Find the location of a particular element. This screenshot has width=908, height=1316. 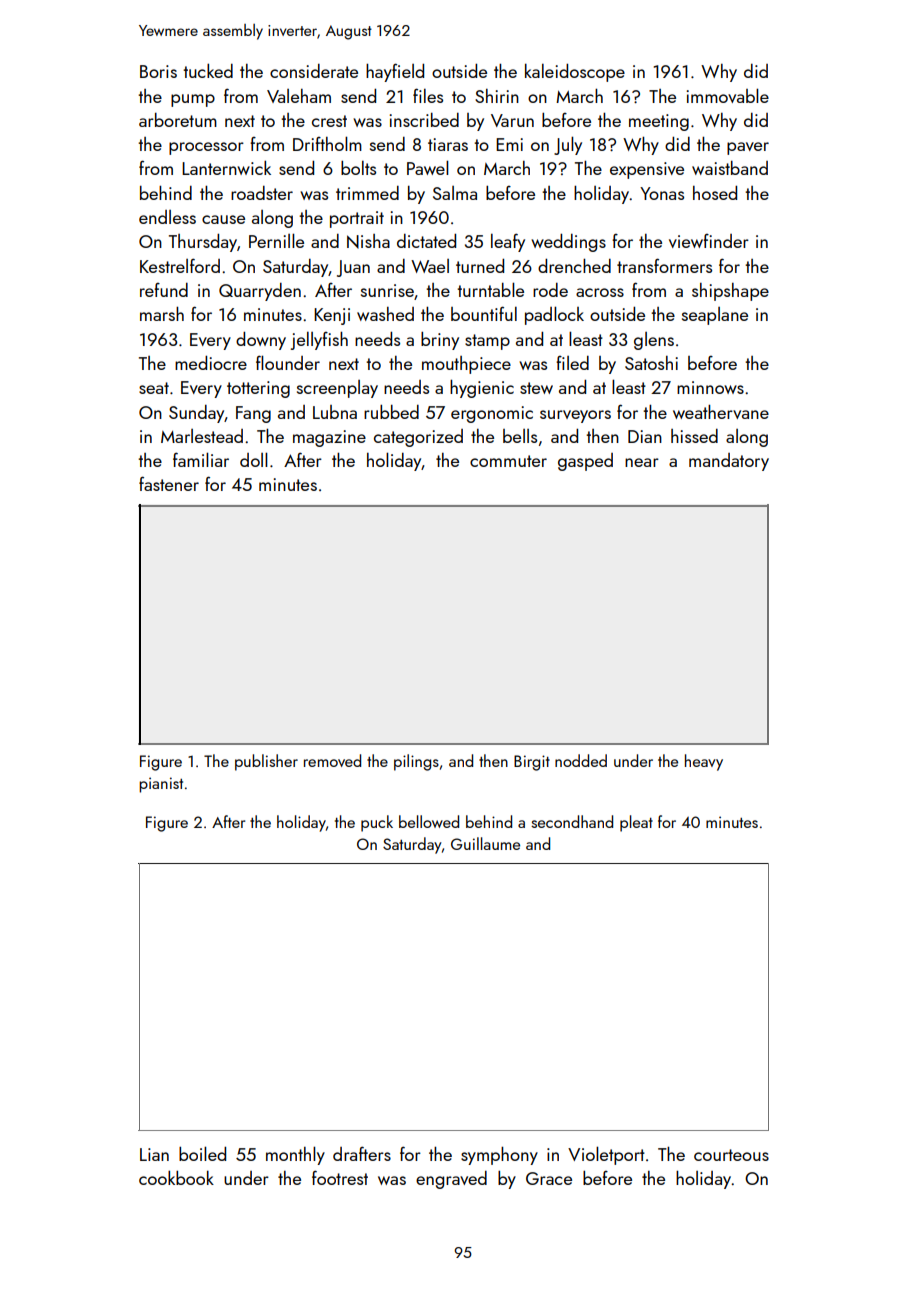

removed is located at coordinates (332, 760).
